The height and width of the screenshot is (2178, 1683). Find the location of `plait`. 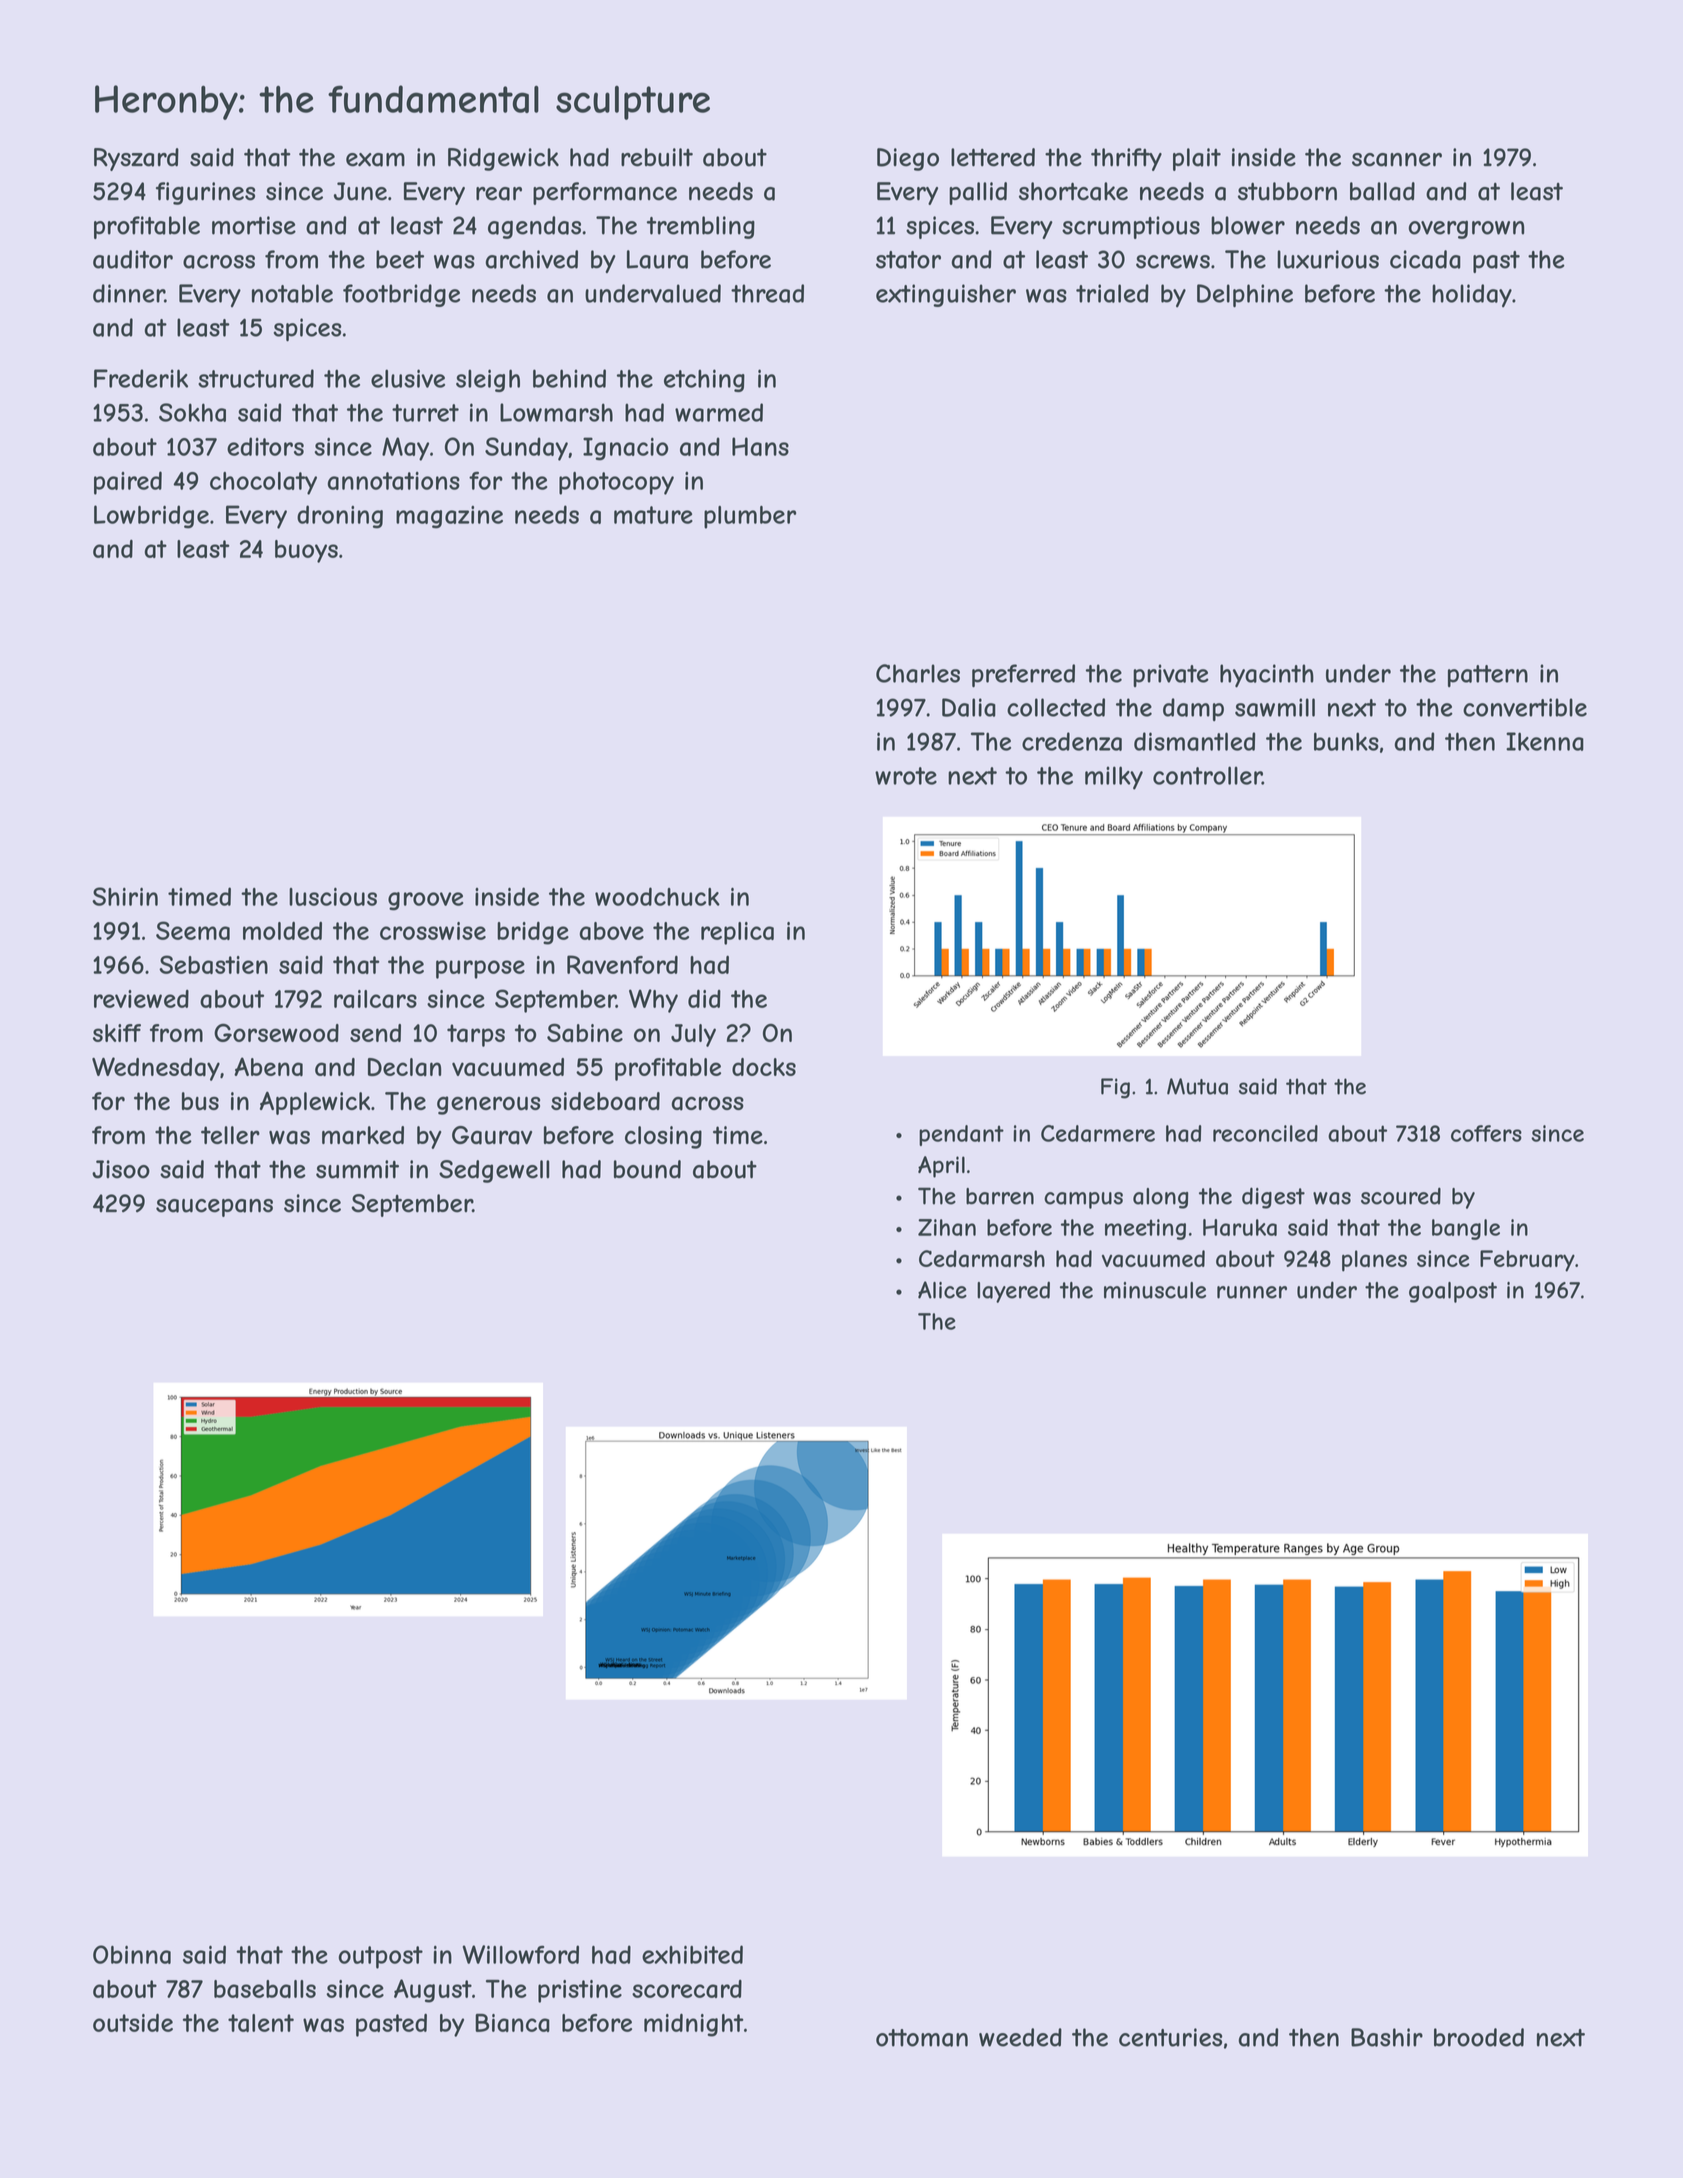

plait is located at coordinates (1197, 159).
